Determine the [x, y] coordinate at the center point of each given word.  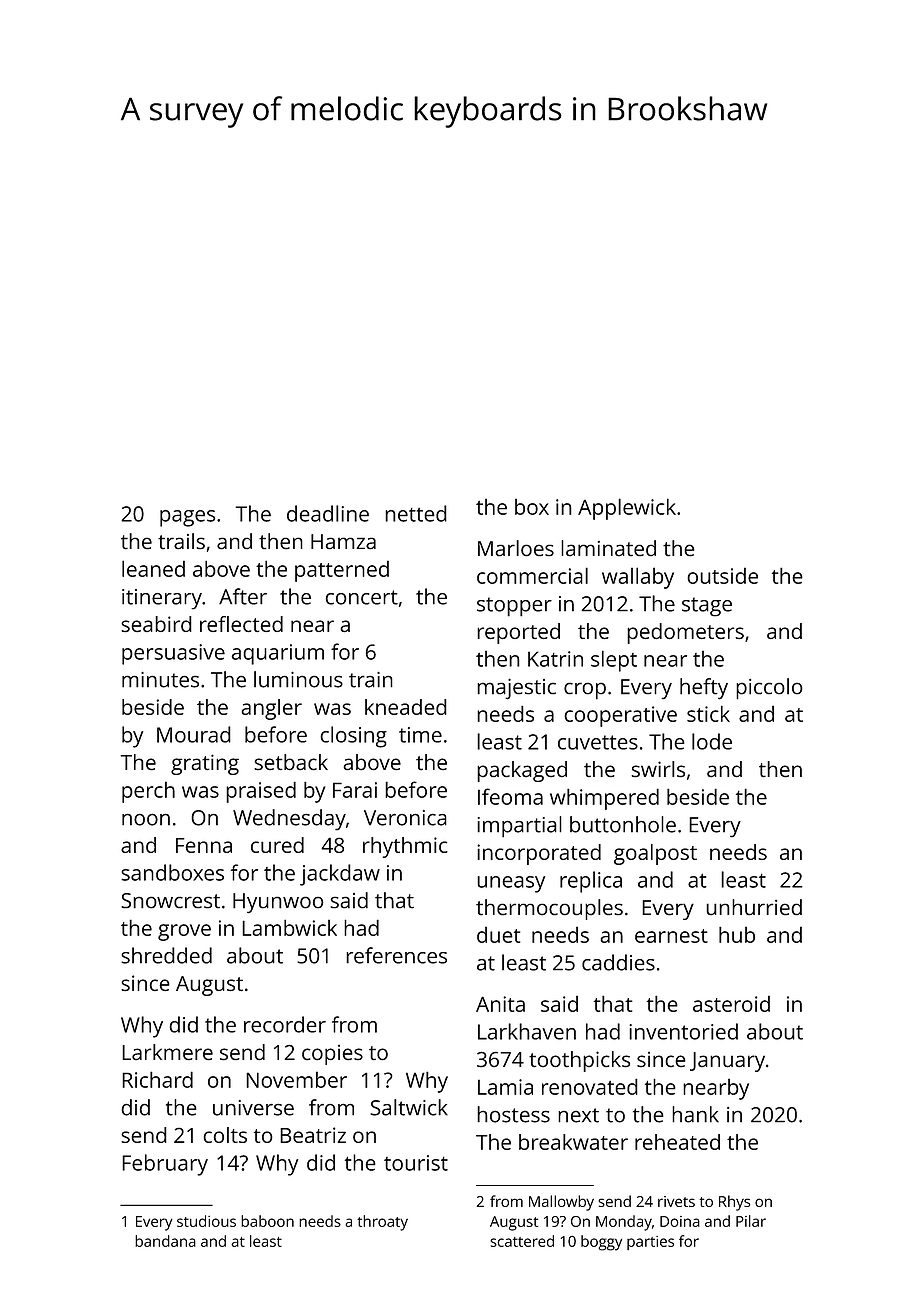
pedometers [685, 633]
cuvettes [598, 742]
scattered [522, 1241]
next [578, 1115]
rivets [676, 1201]
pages [187, 518]
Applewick [627, 509]
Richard [157, 1079]
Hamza [343, 542]
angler [271, 709]
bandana [165, 1241]
